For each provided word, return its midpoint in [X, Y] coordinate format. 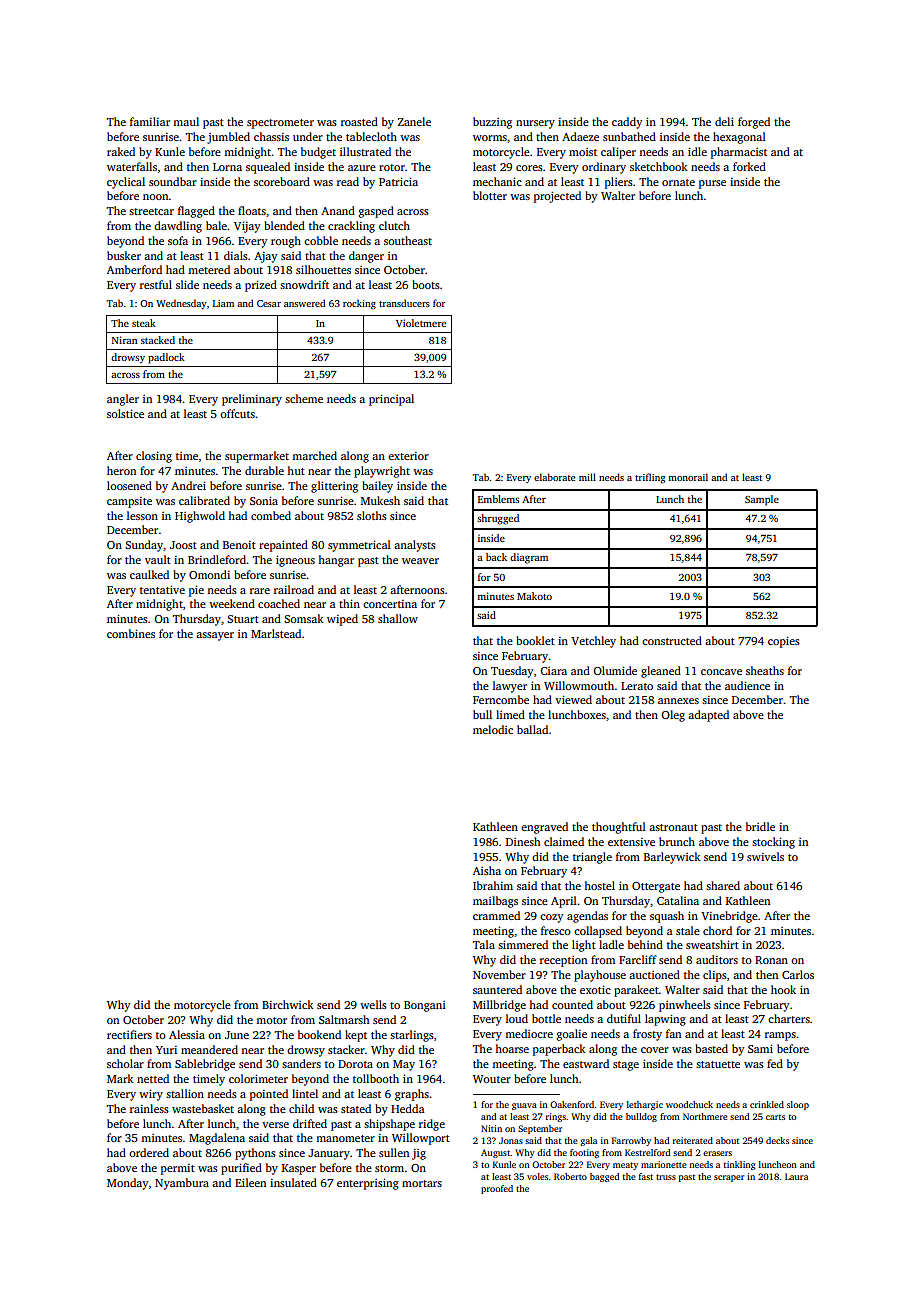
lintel [305, 1093]
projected [557, 197]
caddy [627, 123]
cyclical [126, 183]
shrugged [498, 519]
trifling [650, 478]
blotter [490, 195]
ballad [532, 729]
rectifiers [129, 1034]
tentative [162, 589]
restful [156, 284]
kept [356, 1036]
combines [131, 633]
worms [490, 138]
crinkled [767, 1104]
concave [721, 672]
